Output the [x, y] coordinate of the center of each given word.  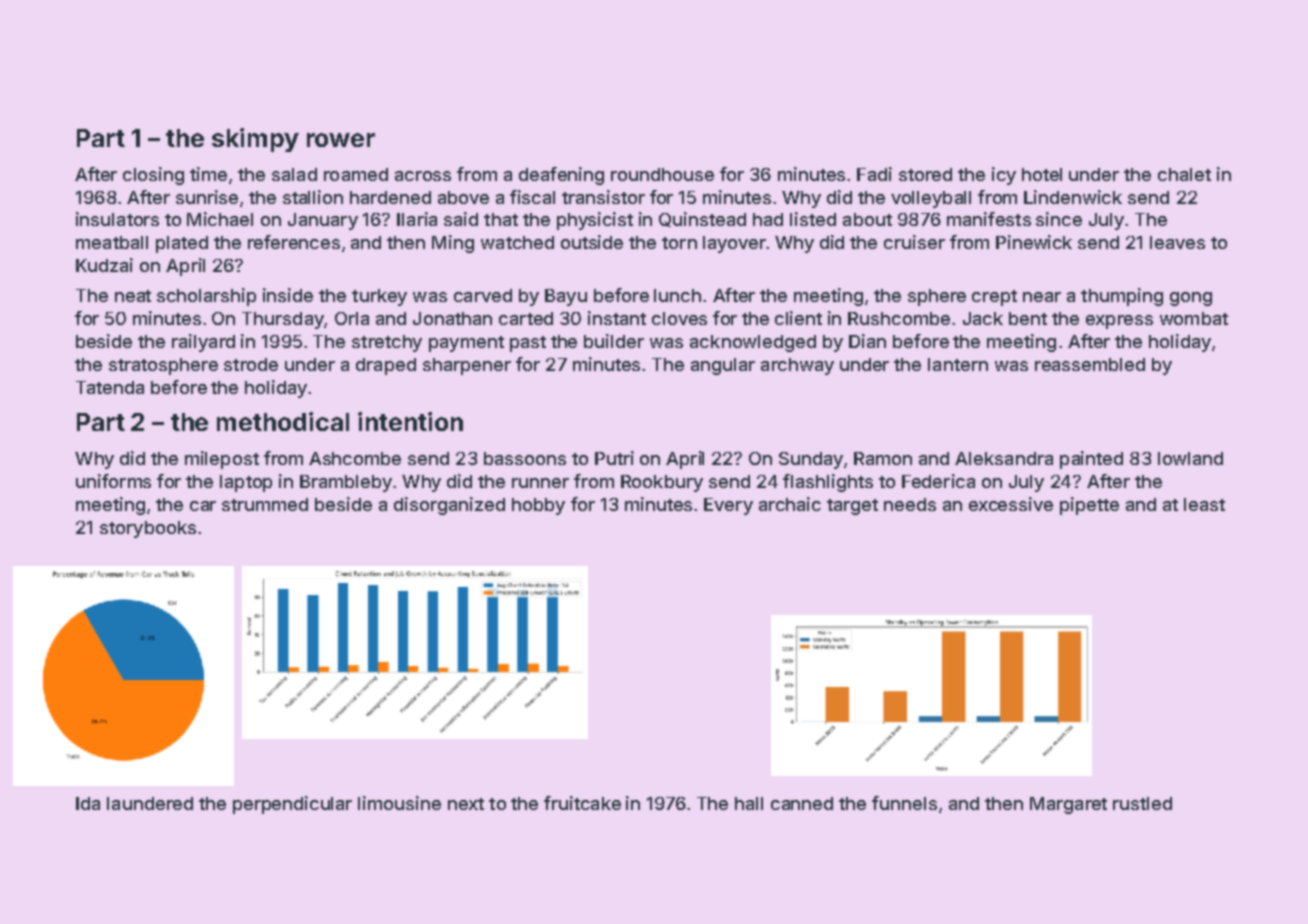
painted [1091, 460]
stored [925, 174]
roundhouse [662, 174]
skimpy [255, 140]
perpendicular [292, 805]
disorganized [449, 506]
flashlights [828, 483]
